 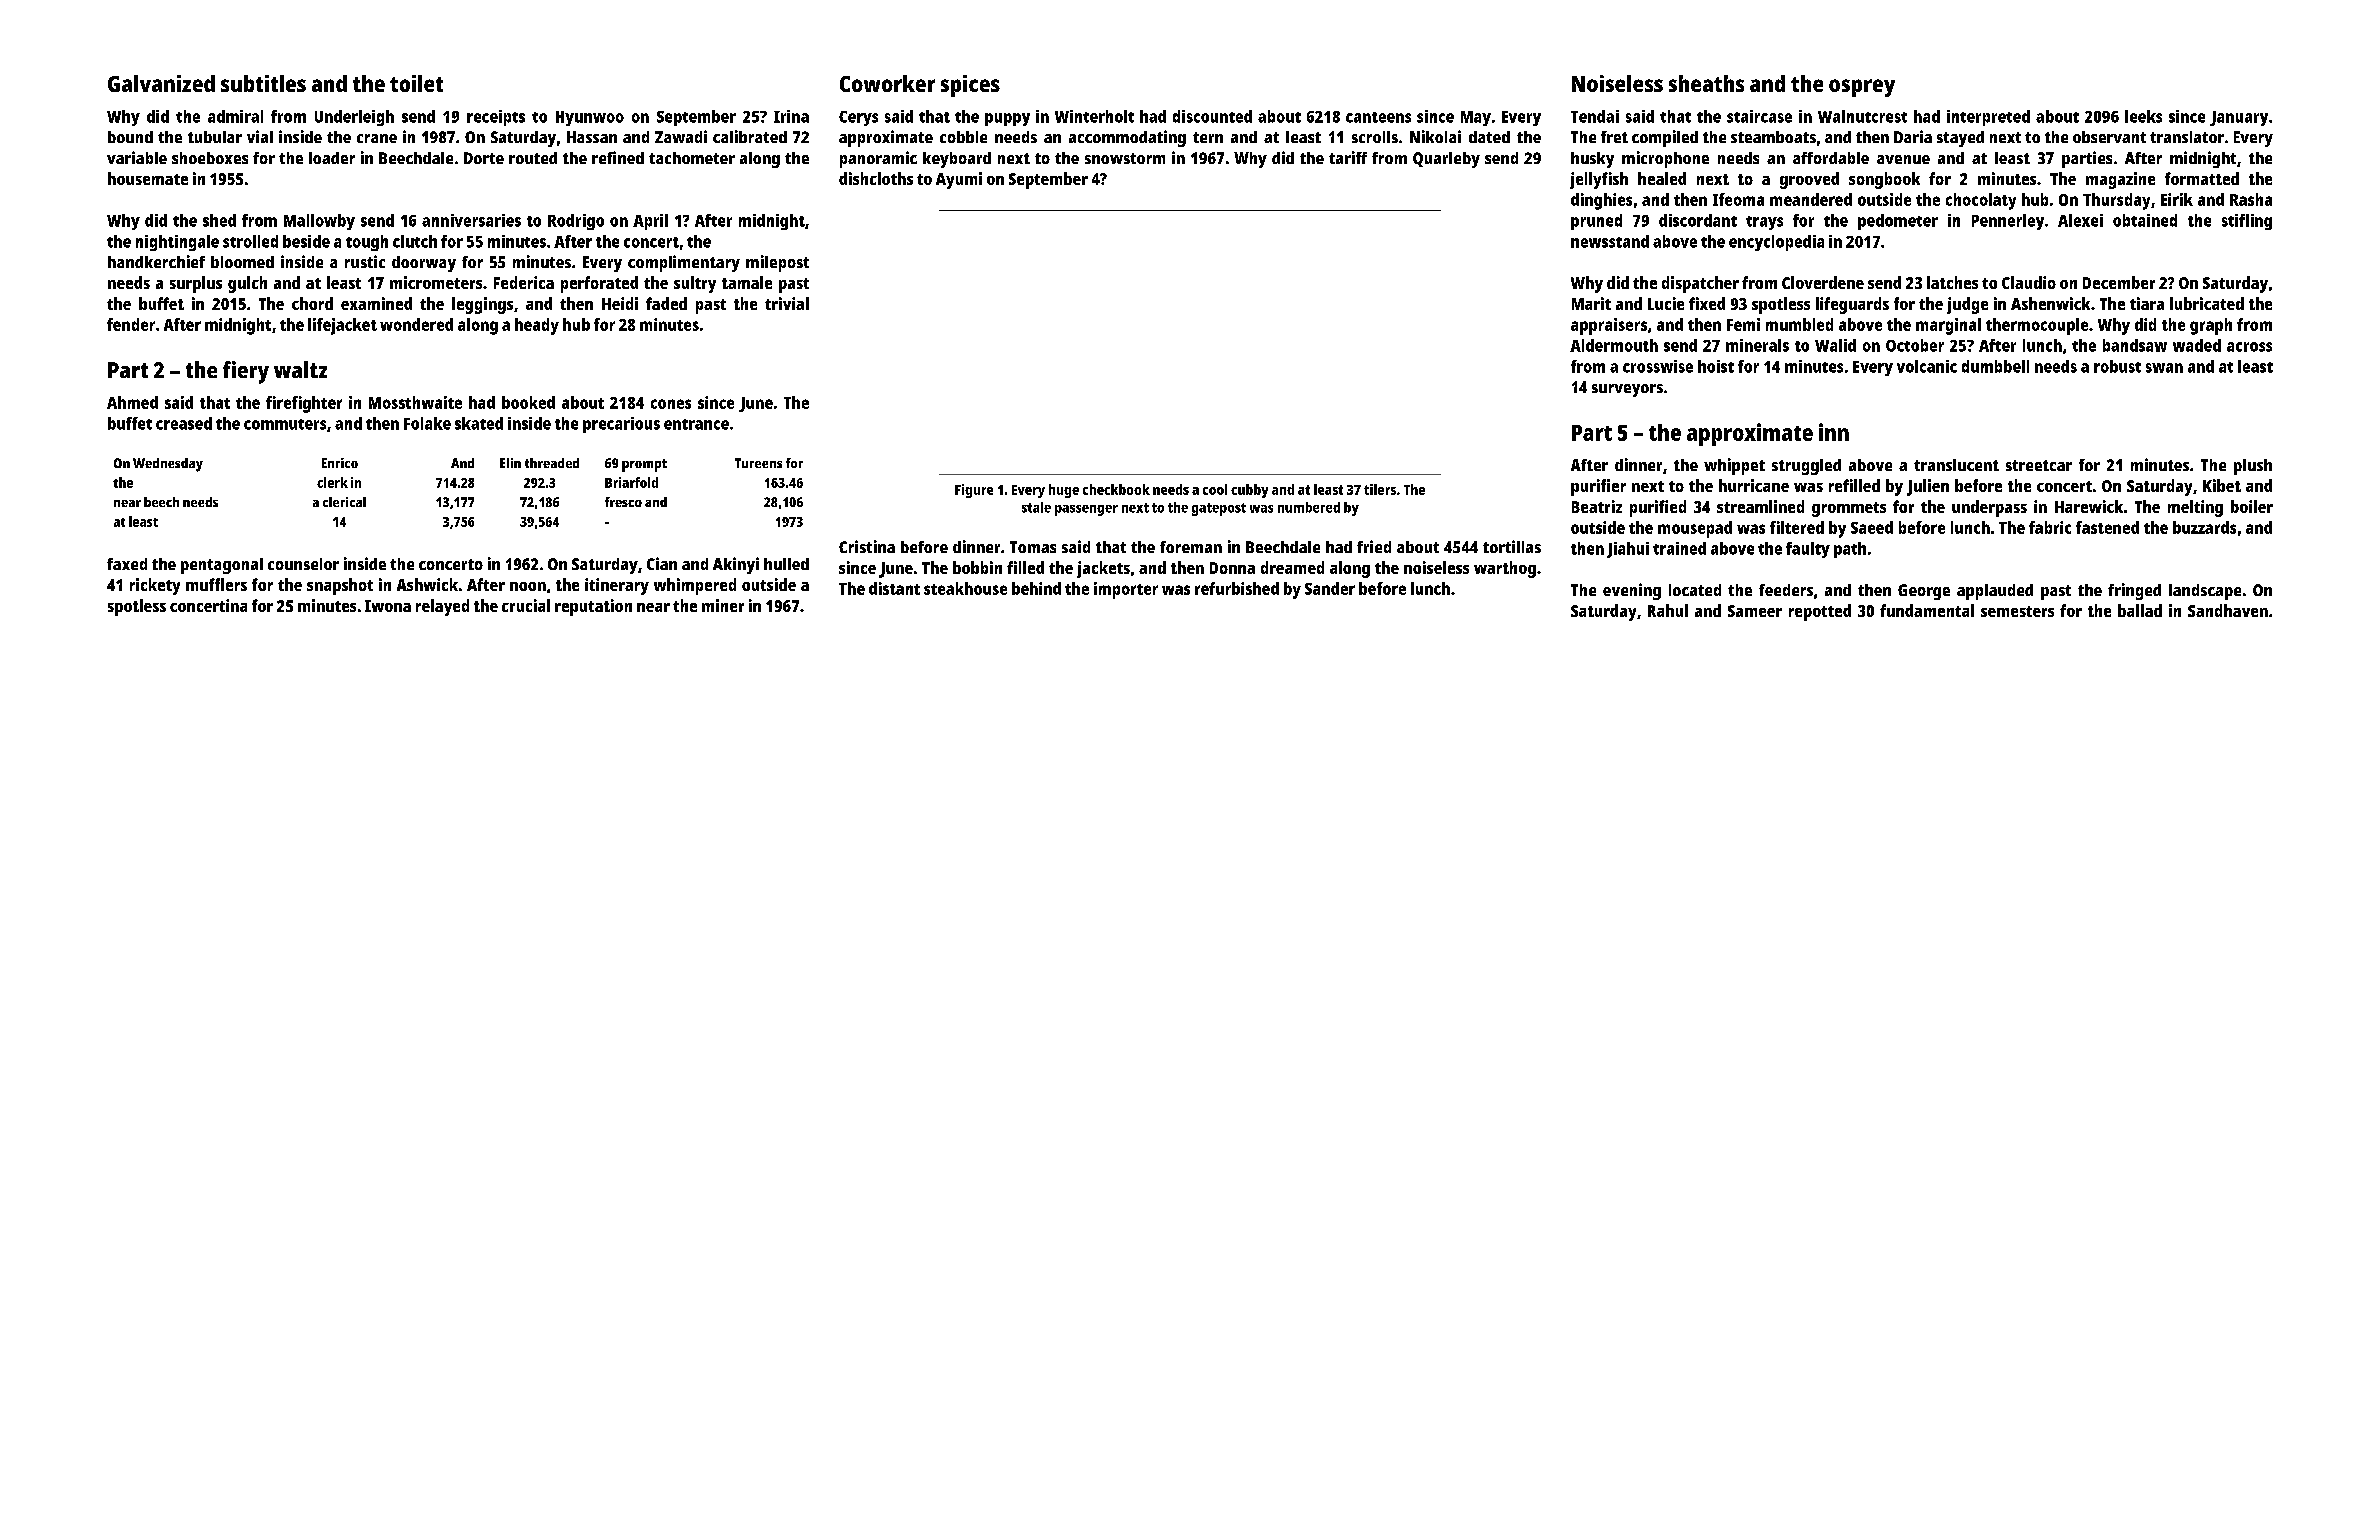 I want to click on microphone, so click(x=1665, y=159).
